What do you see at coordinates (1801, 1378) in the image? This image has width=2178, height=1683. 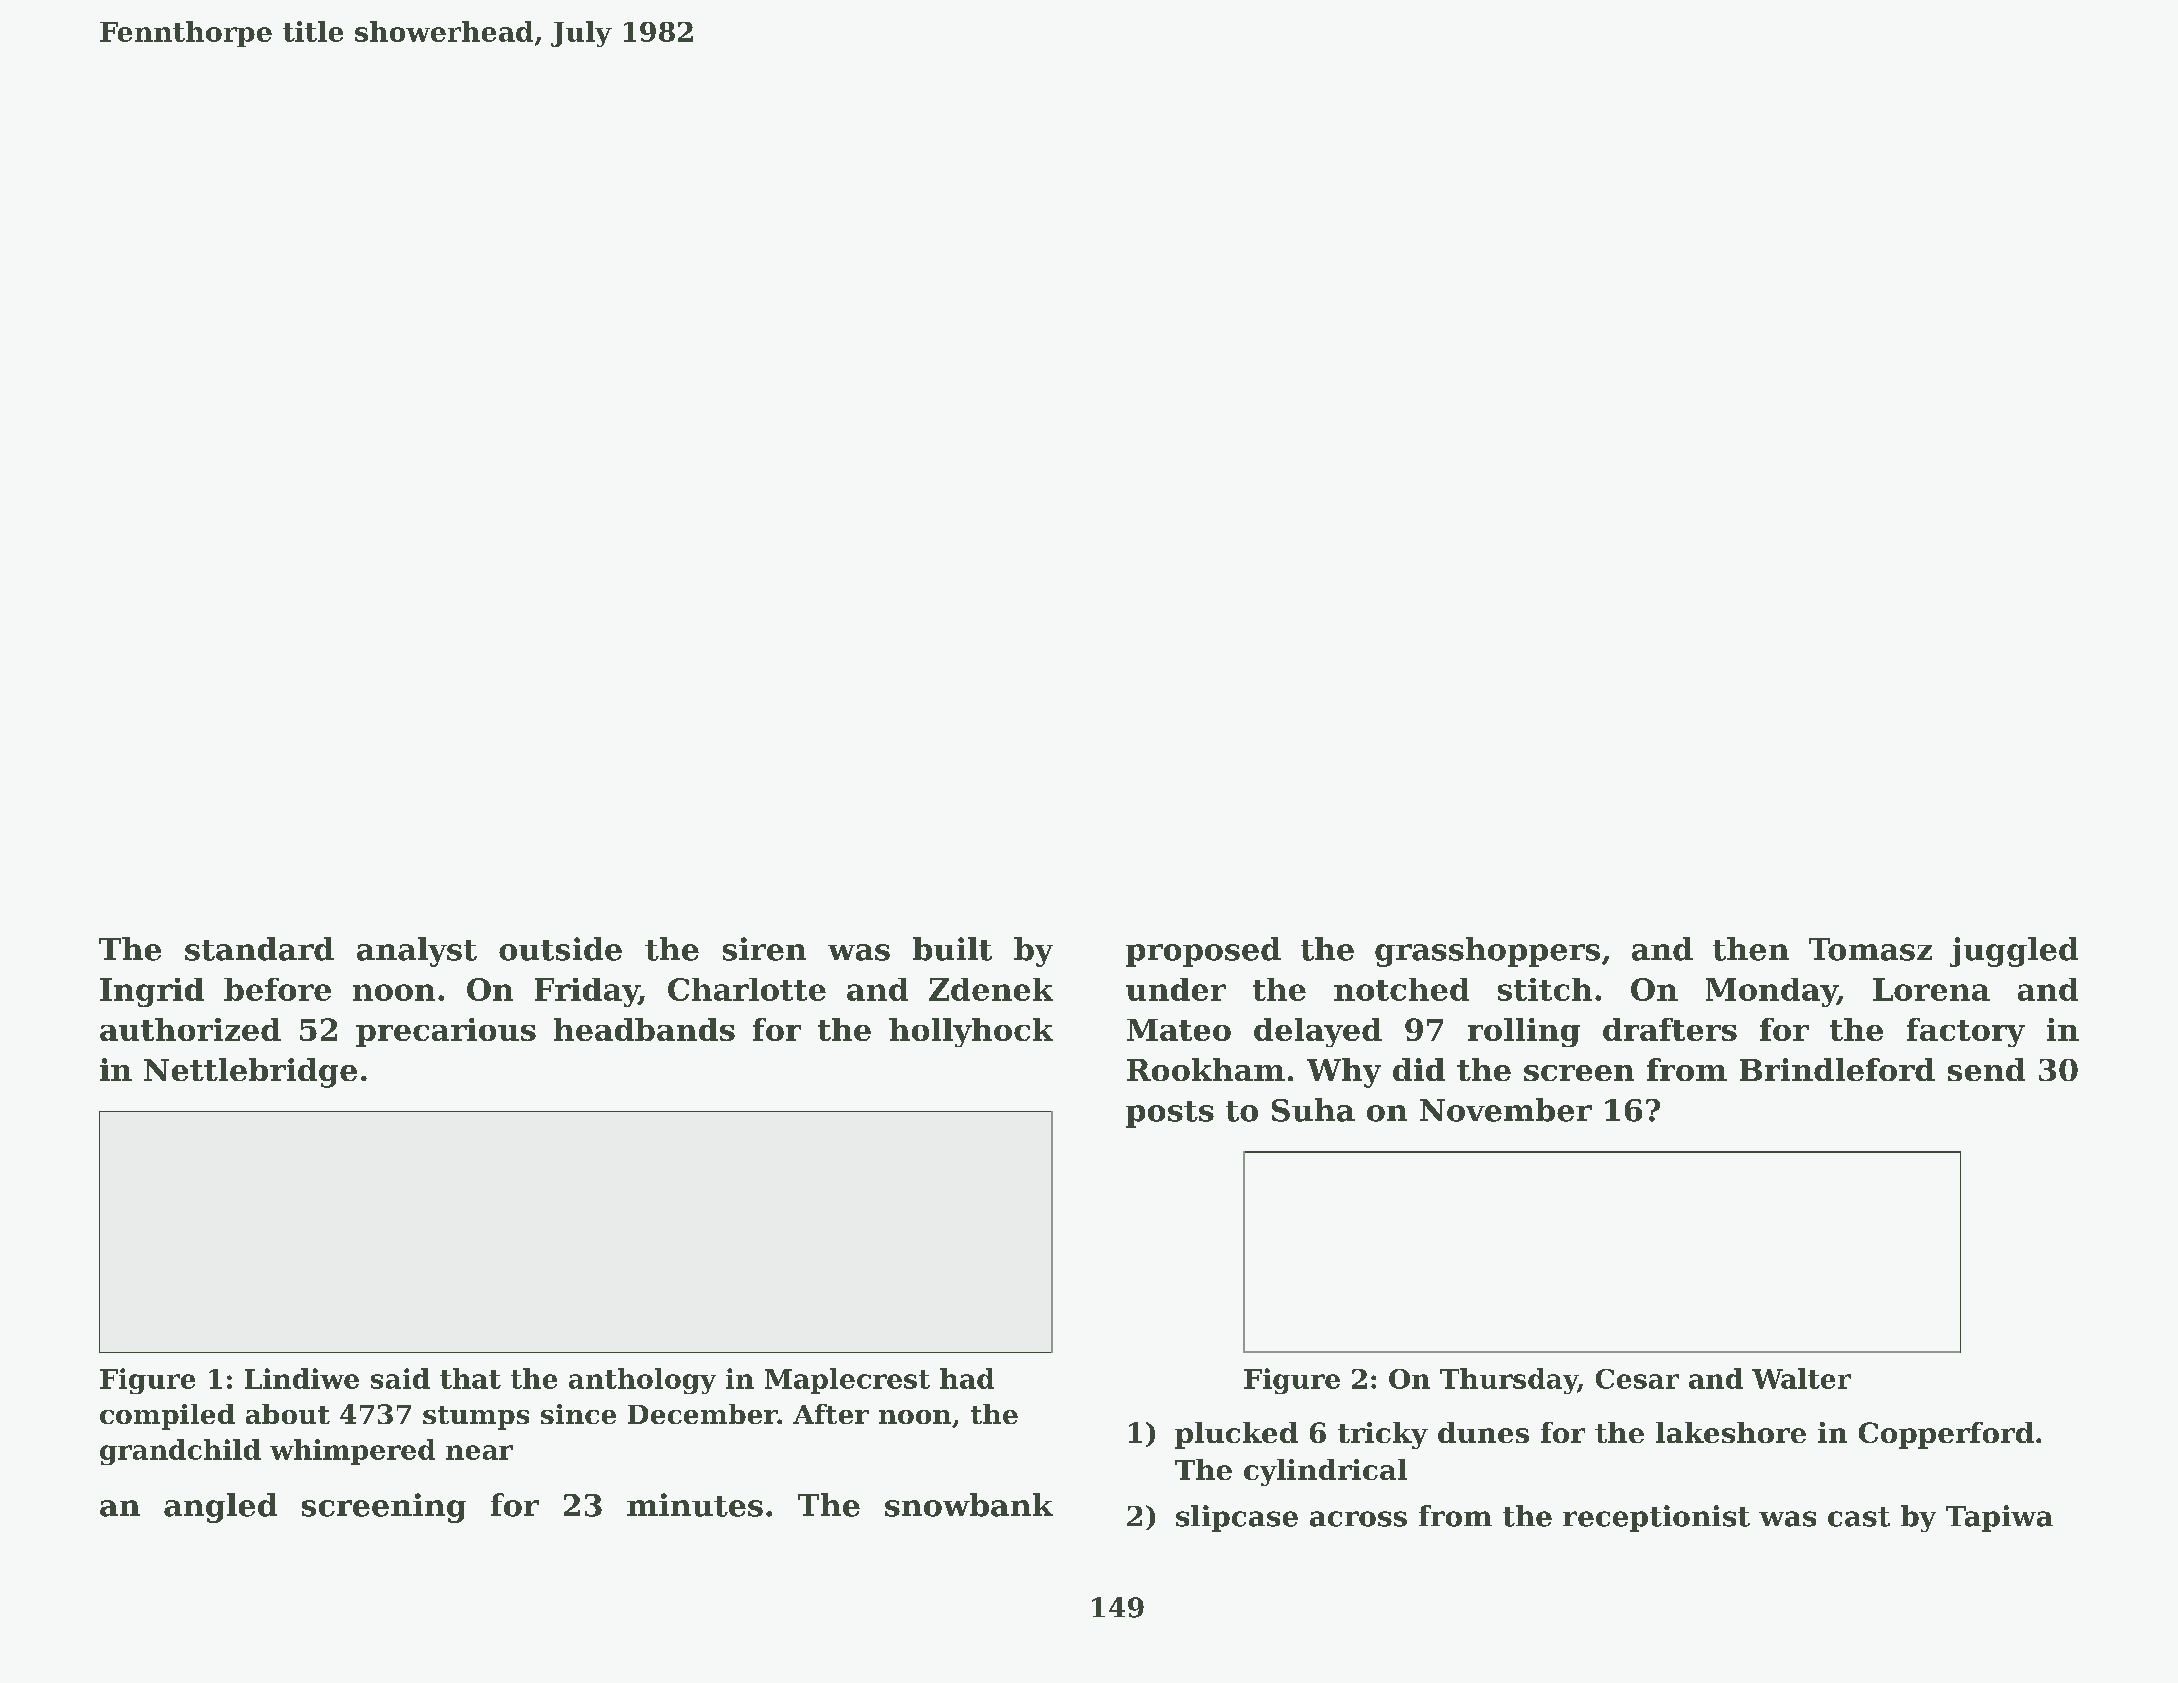 I see `Walter` at bounding box center [1801, 1378].
